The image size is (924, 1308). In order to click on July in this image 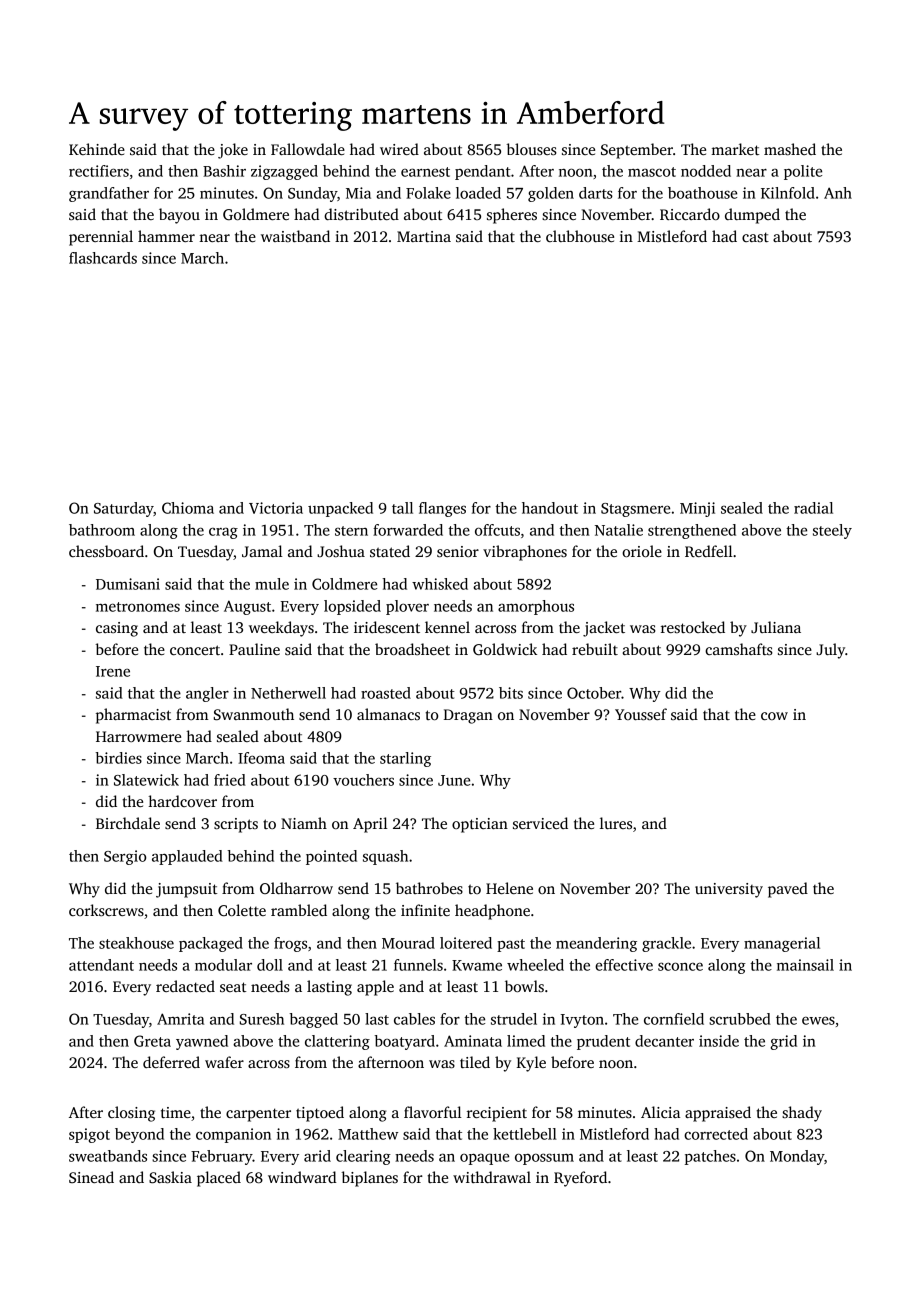, I will do `click(830, 651)`.
